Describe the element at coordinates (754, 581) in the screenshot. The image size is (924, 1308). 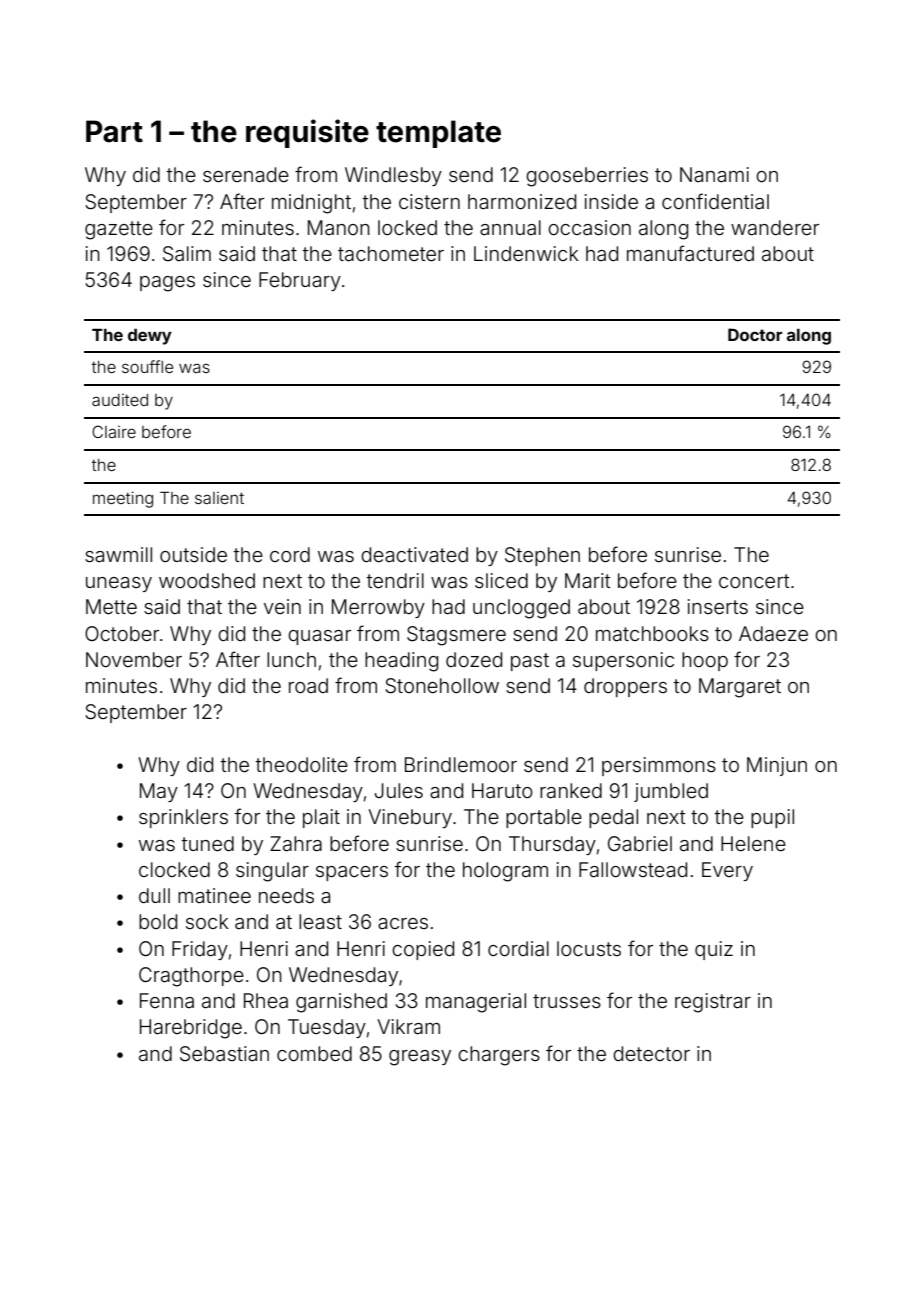
I see `concert` at that location.
